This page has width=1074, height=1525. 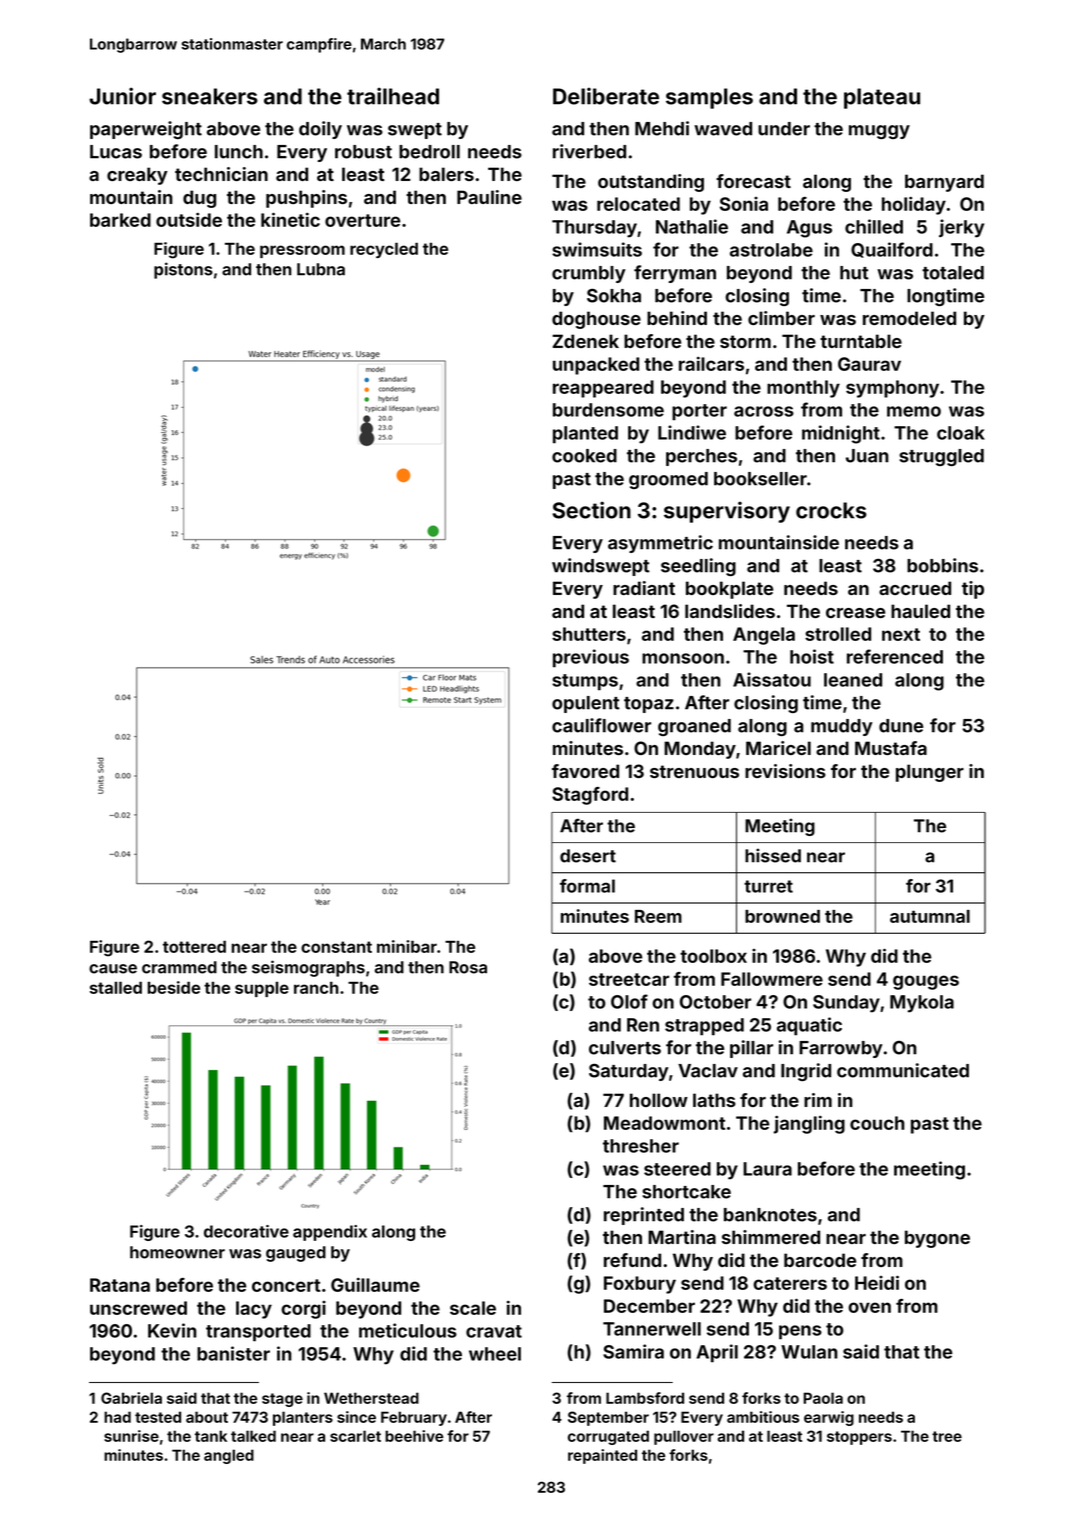 I want to click on stoppers, so click(x=859, y=1438).
